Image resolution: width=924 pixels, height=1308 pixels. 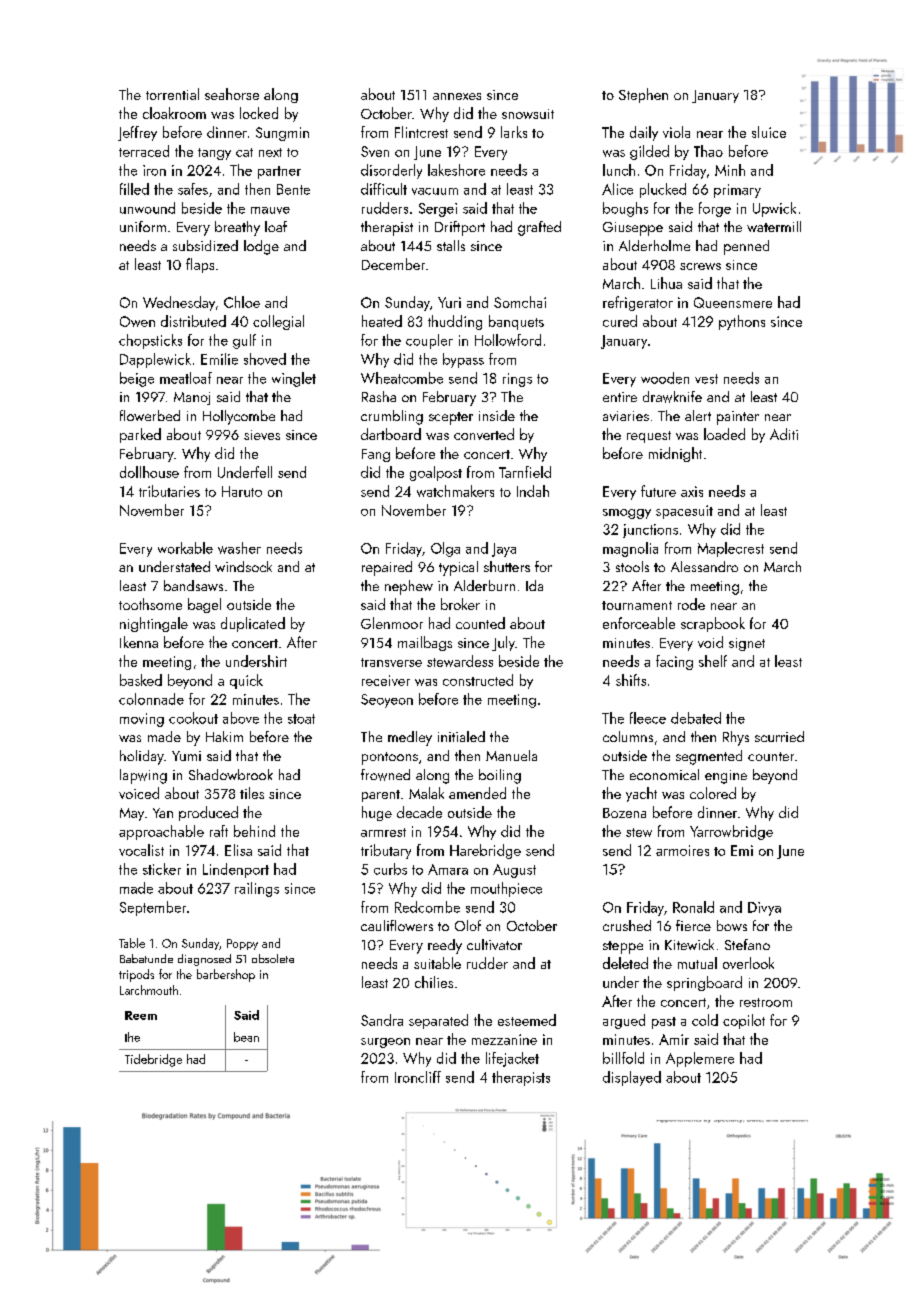 I want to click on Thao, so click(x=708, y=151).
